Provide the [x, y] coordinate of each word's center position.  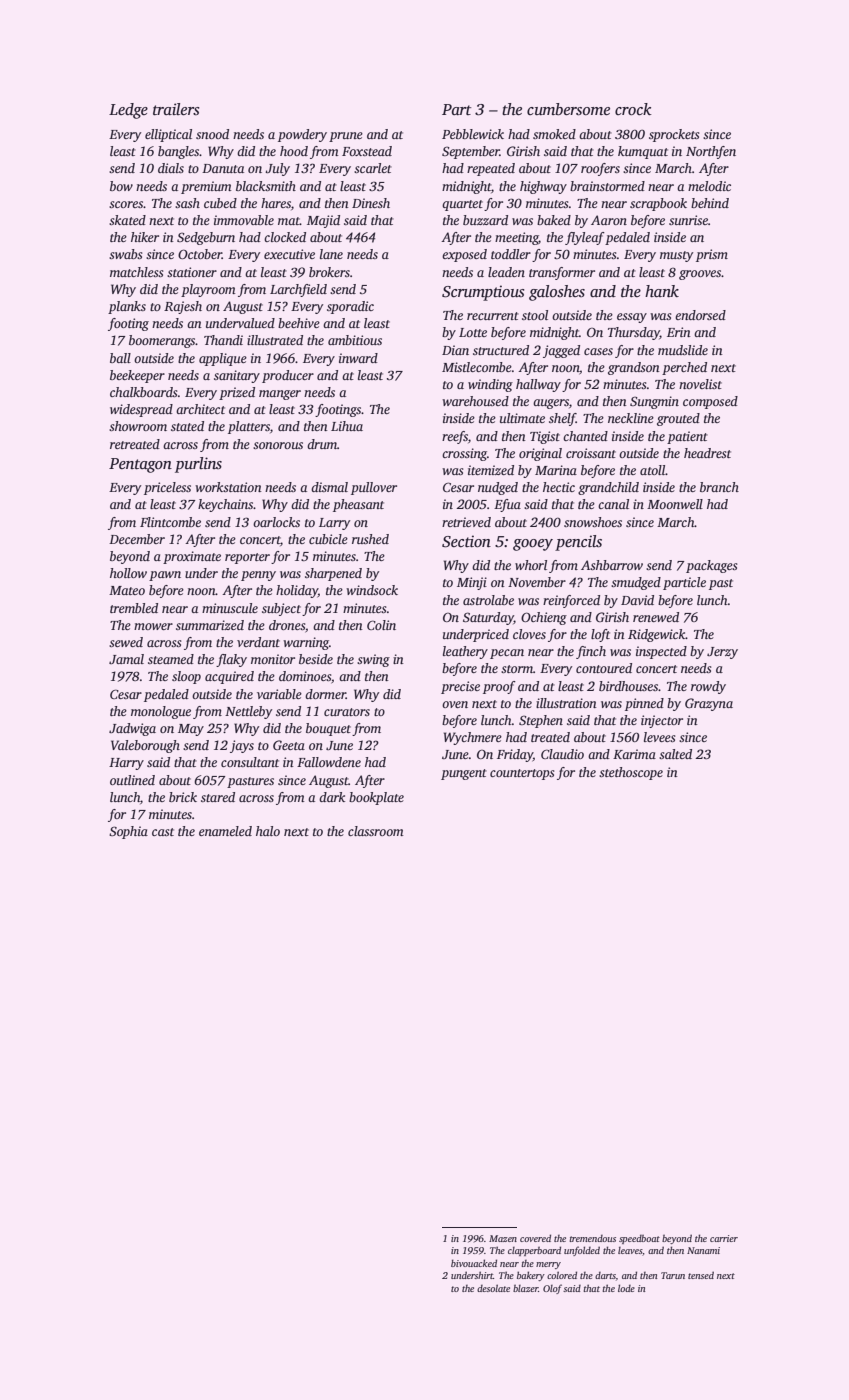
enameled [225, 831]
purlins [198, 465]
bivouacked [474, 1263]
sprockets [674, 135]
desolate [493, 1288]
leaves [630, 1250]
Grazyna [709, 704]
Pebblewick [473, 134]
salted [675, 754]
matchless [137, 272]
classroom [376, 831]
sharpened [333, 574]
